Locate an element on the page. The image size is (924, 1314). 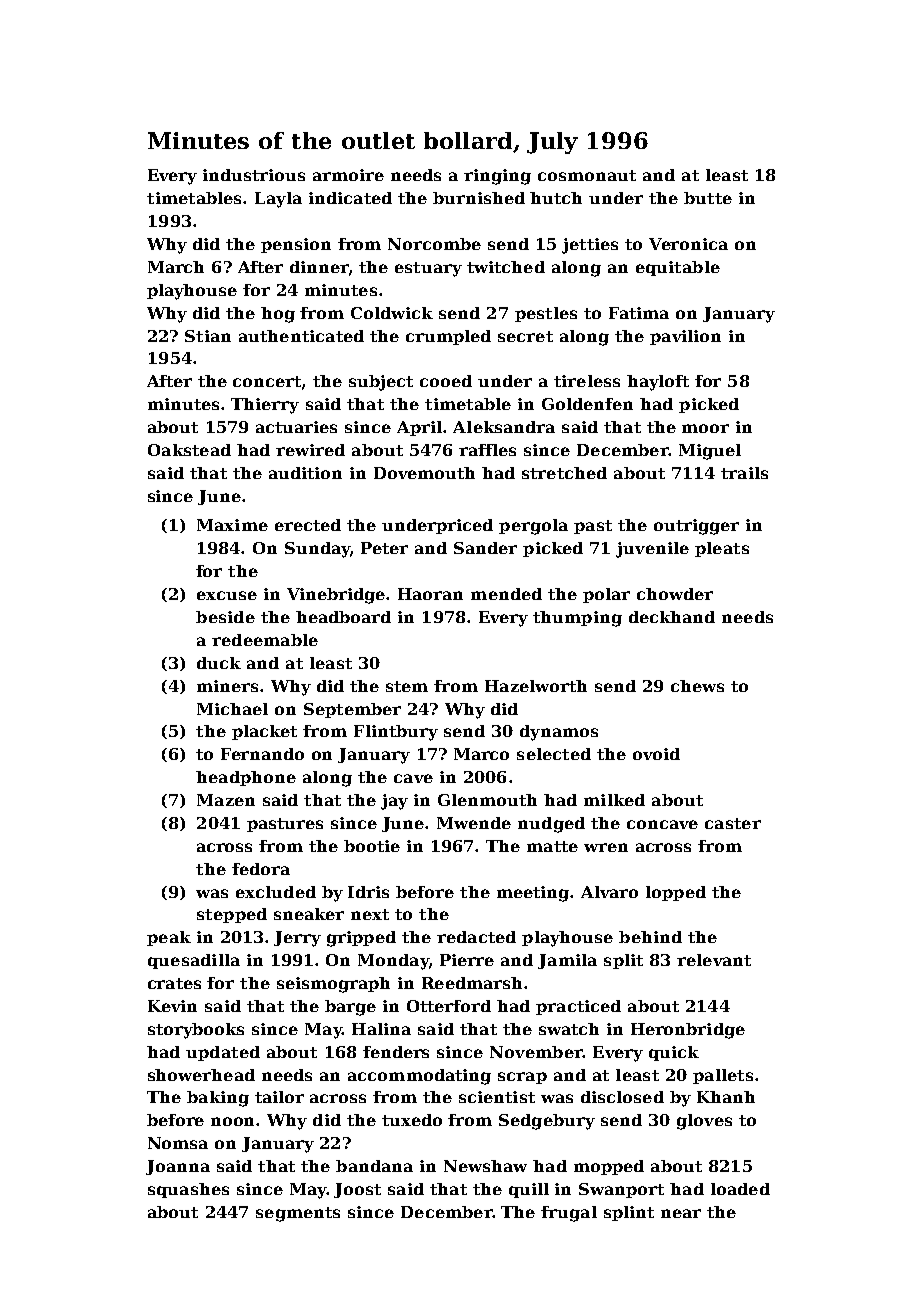
Monday is located at coordinates (393, 962).
